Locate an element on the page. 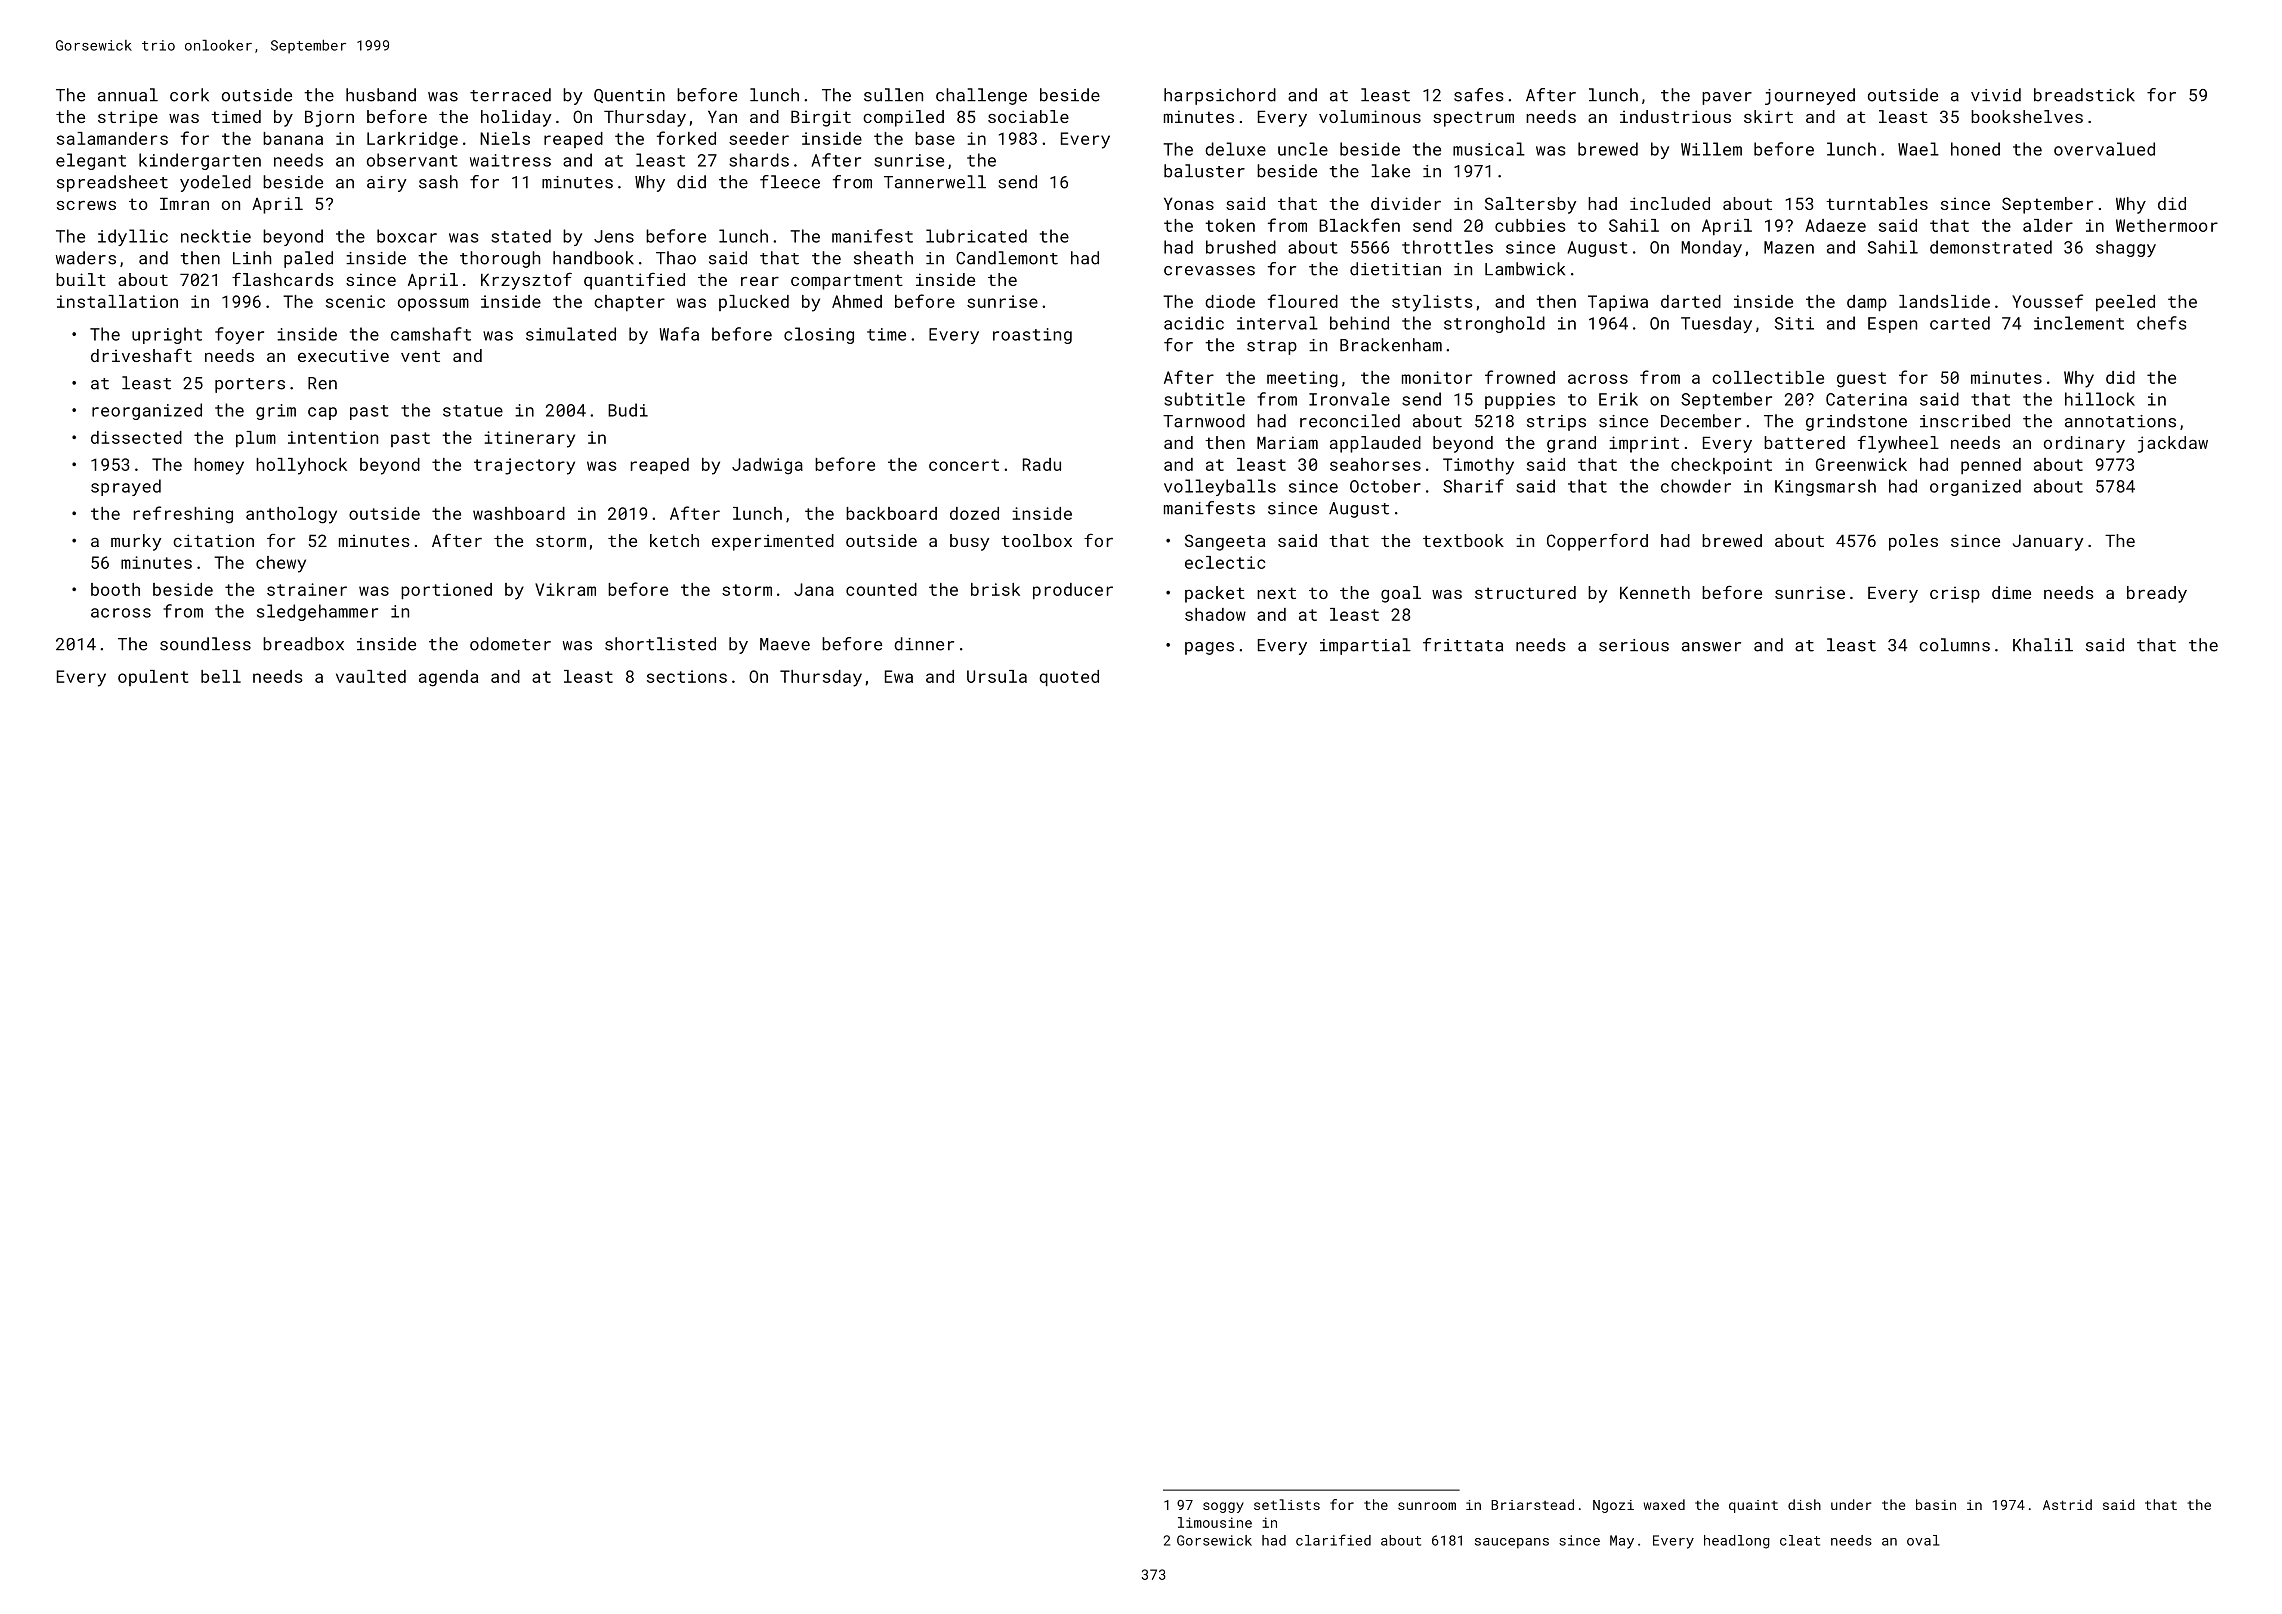  clarified is located at coordinates (1333, 1540).
